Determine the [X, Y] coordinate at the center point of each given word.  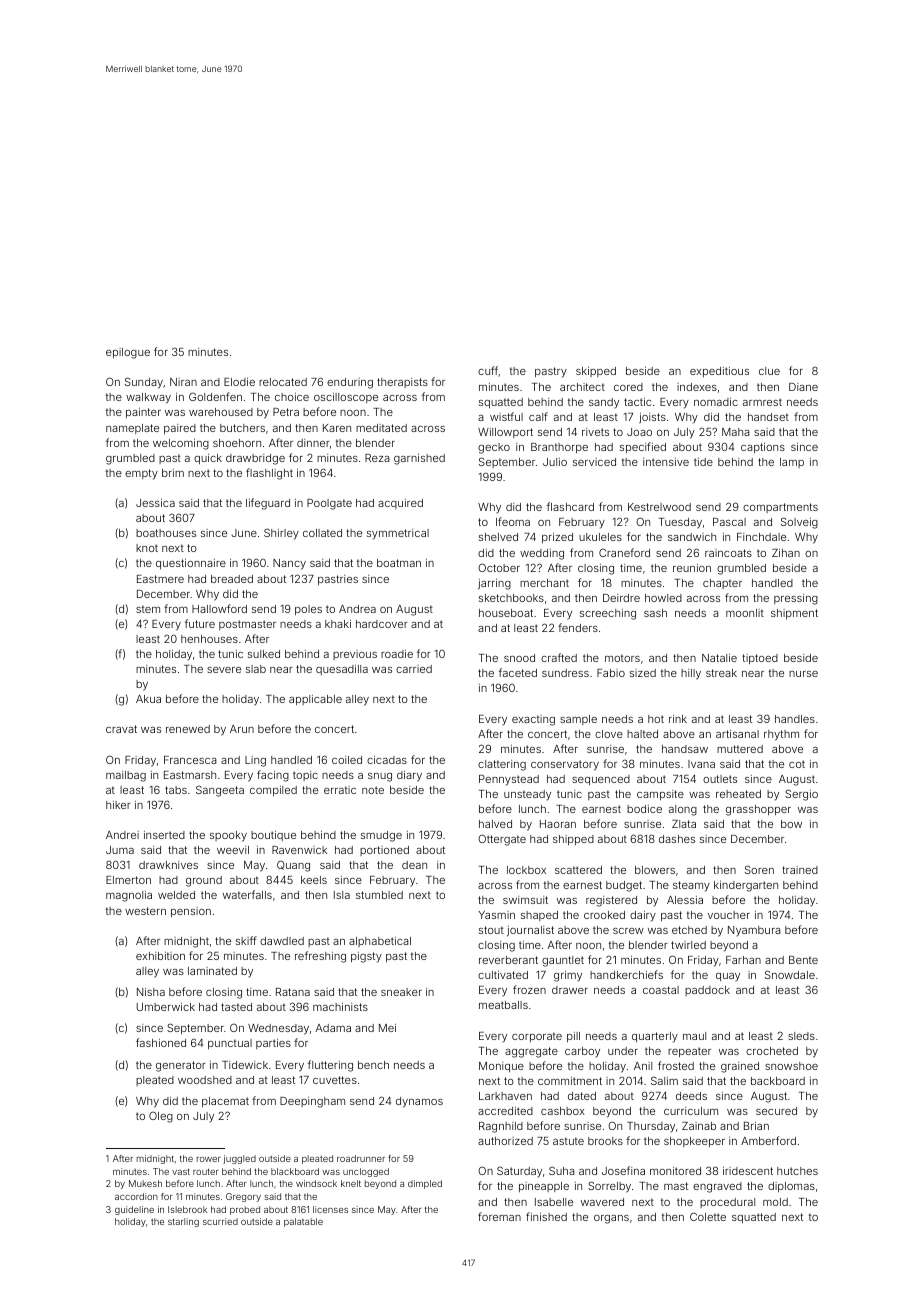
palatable [303, 1222]
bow [791, 824]
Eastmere [160, 579]
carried [414, 669]
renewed [188, 729]
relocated [283, 382]
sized [643, 673]
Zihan [786, 553]
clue [769, 371]
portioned [384, 851]
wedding [542, 554]
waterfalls [247, 894]
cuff [488, 371]
